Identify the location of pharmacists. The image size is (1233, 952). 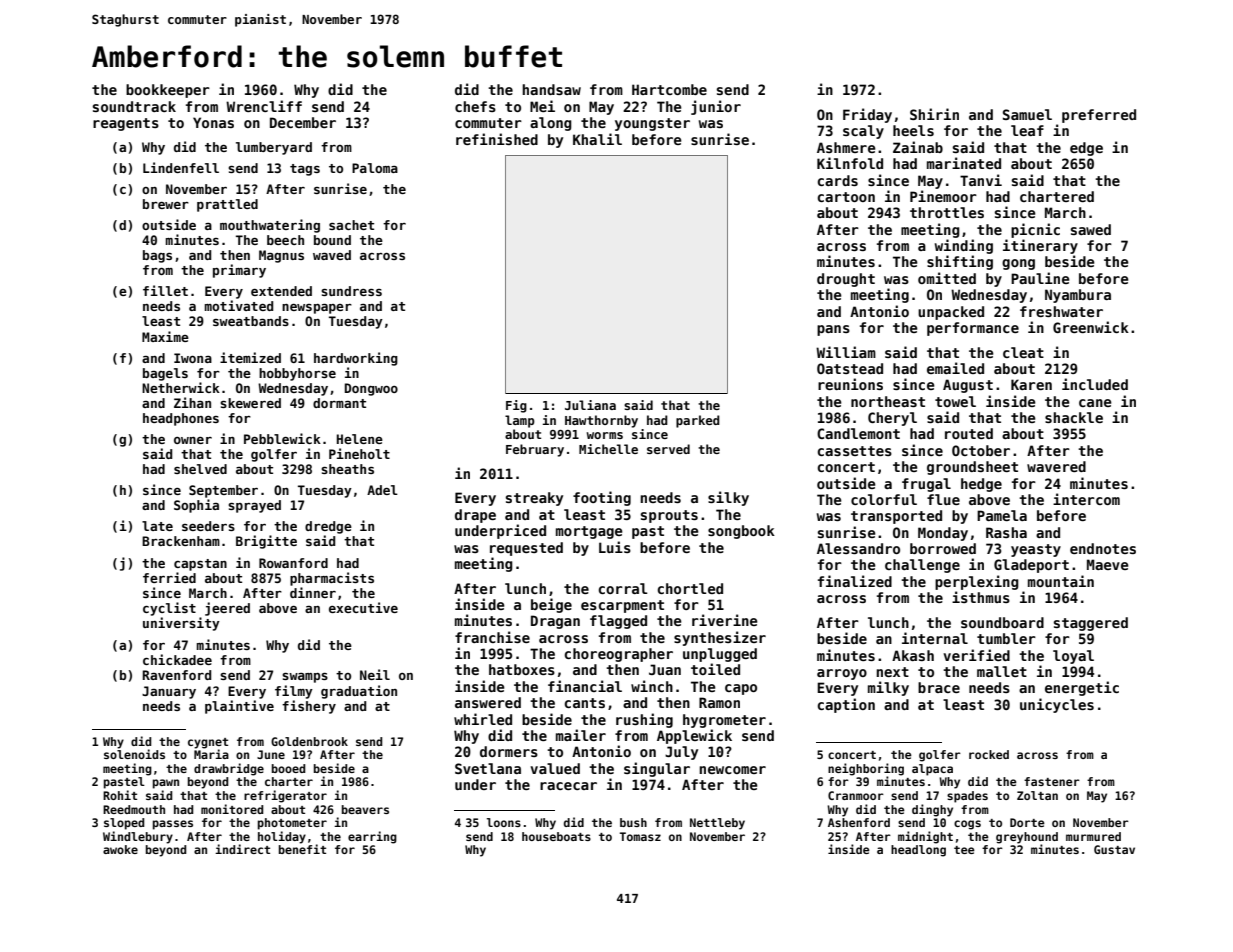
(332, 579).
